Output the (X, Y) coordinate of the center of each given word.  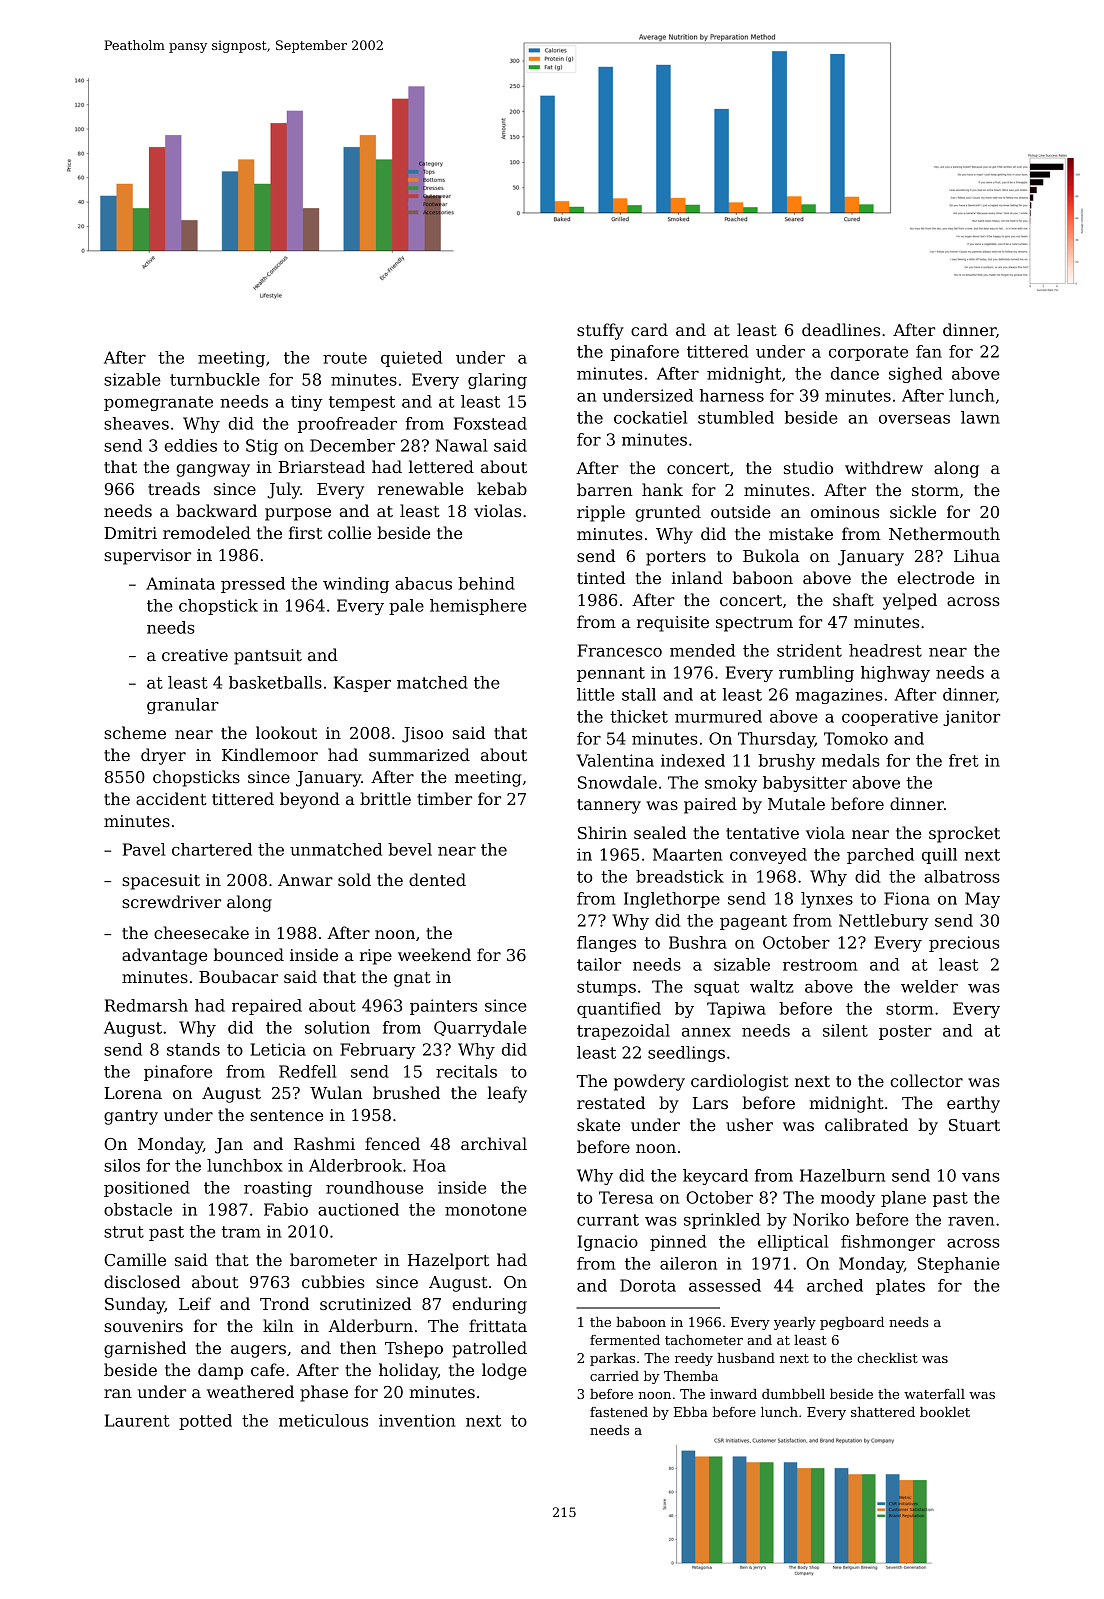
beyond (310, 800)
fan (929, 351)
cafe (267, 1369)
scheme (135, 732)
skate (598, 1124)
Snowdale (617, 782)
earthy (973, 1104)
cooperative (890, 718)
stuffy (600, 331)
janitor (971, 718)
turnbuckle (215, 379)
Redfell (308, 1071)
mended (702, 650)
